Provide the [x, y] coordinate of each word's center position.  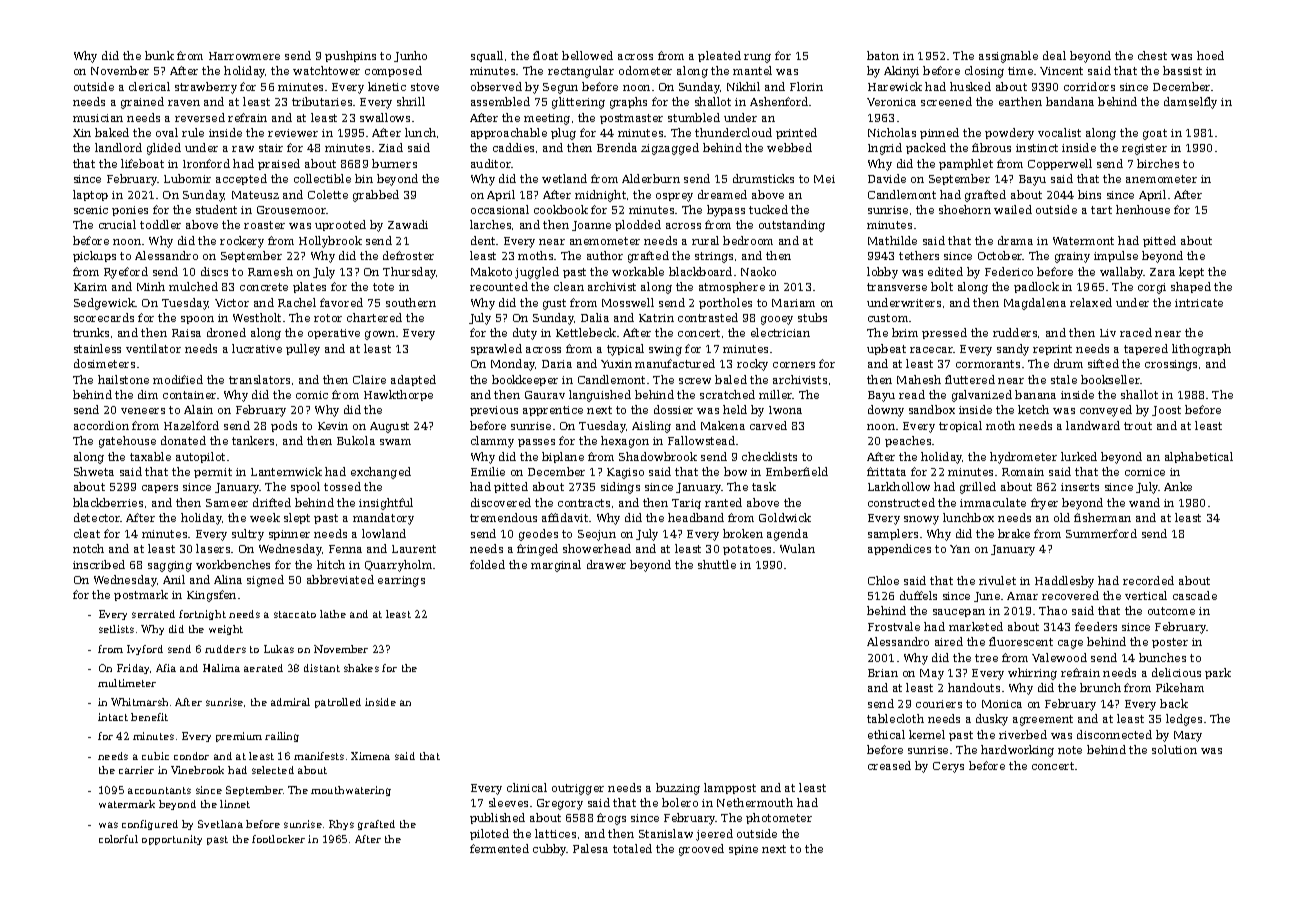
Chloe [883, 580]
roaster [264, 225]
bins [1089, 194]
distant [322, 668]
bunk [159, 55]
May [932, 674]
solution [1174, 749]
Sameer [227, 503]
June [987, 597]
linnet [235, 804]
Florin [806, 86]
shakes [361, 668]
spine [743, 850]
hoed [1210, 55]
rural [705, 240]
